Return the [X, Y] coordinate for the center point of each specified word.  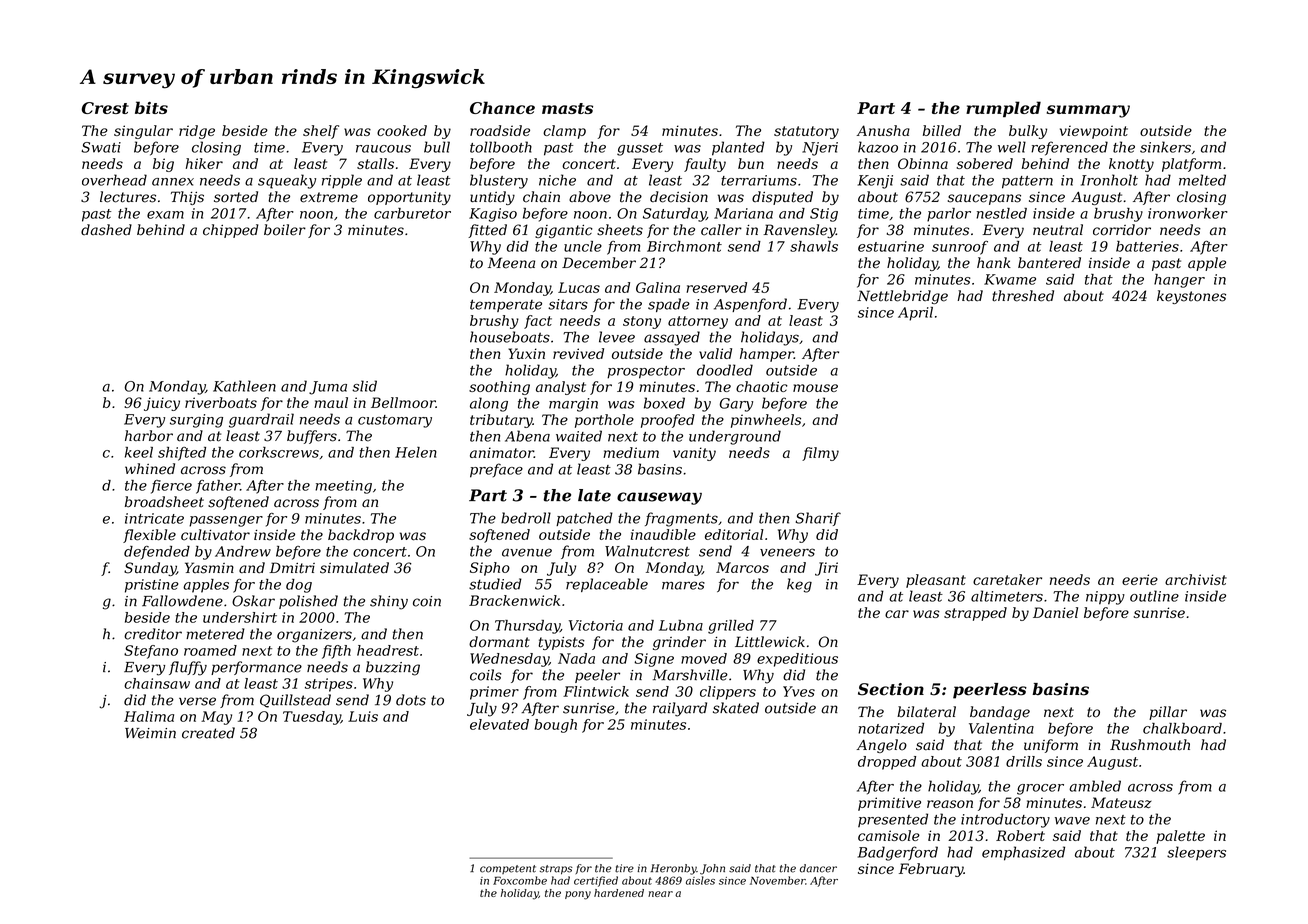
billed [942, 130]
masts [567, 108]
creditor [153, 634]
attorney [698, 322]
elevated [499, 724]
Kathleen [244, 386]
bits [151, 107]
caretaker [1007, 579]
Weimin [150, 733]
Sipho [490, 569]
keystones [1191, 297]
